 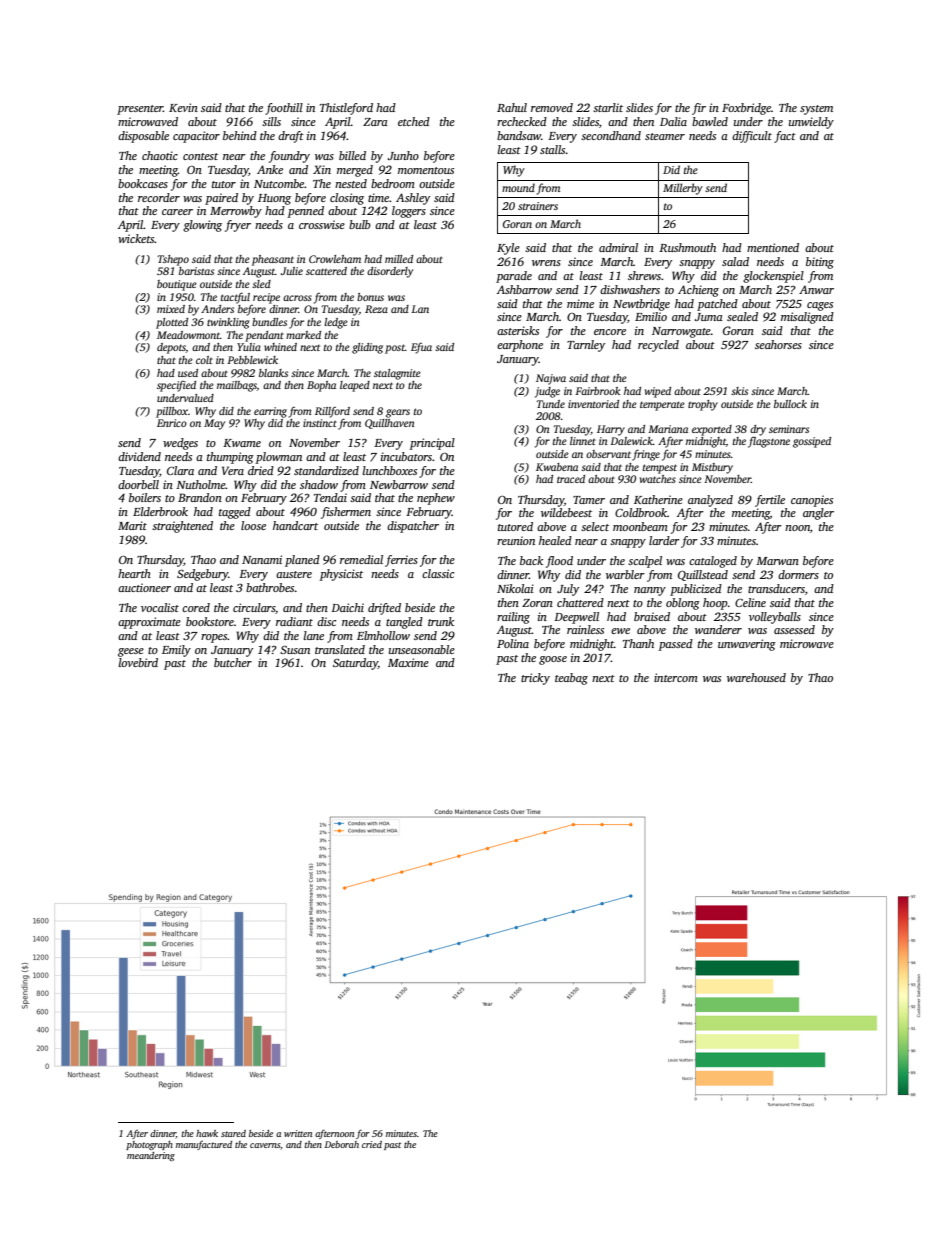 What do you see at coordinates (233, 662) in the page?
I see `butcher` at bounding box center [233, 662].
